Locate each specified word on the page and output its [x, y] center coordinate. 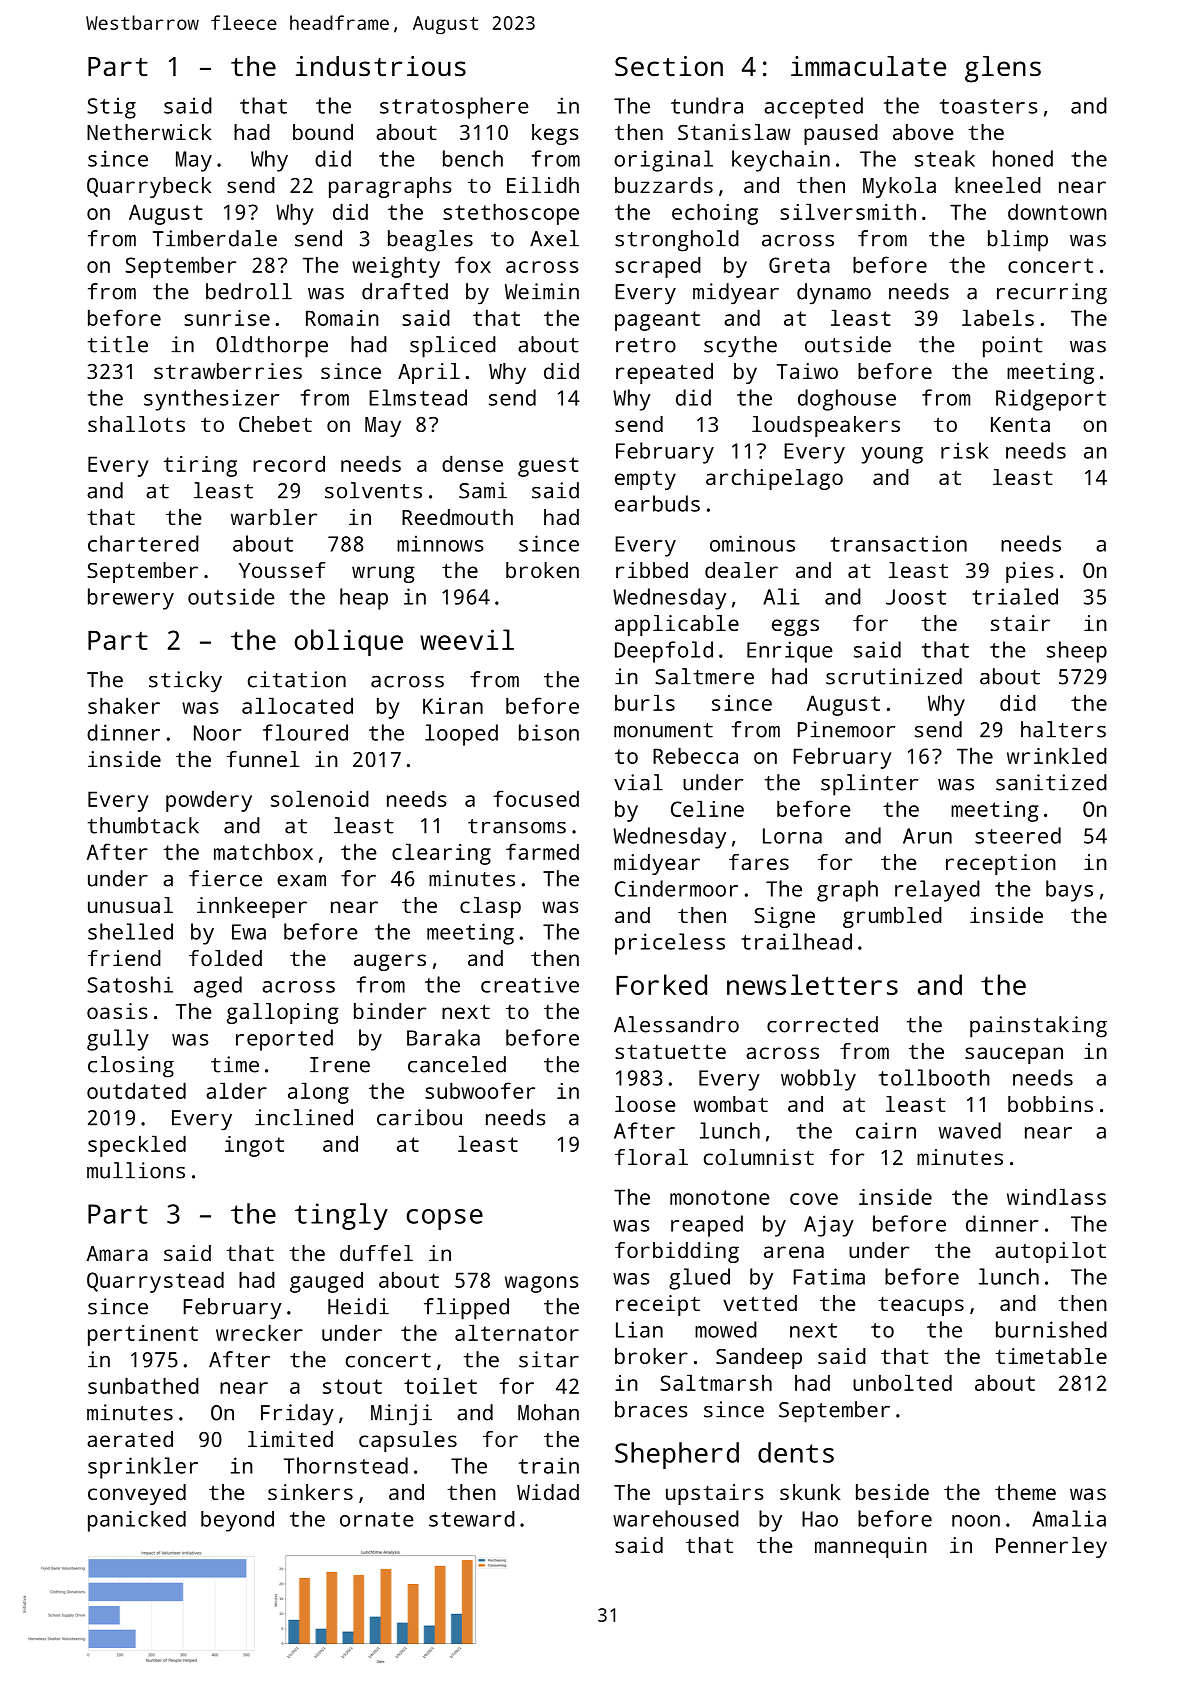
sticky [185, 682]
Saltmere [704, 676]
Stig [111, 108]
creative [530, 984]
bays [1069, 891]
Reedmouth [457, 517]
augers [390, 962]
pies [1029, 572]
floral [651, 1157]
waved [970, 1130]
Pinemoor [846, 729]
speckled [137, 1146]
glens [1003, 69]
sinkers [310, 1492]
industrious [381, 66]
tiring [200, 466]
